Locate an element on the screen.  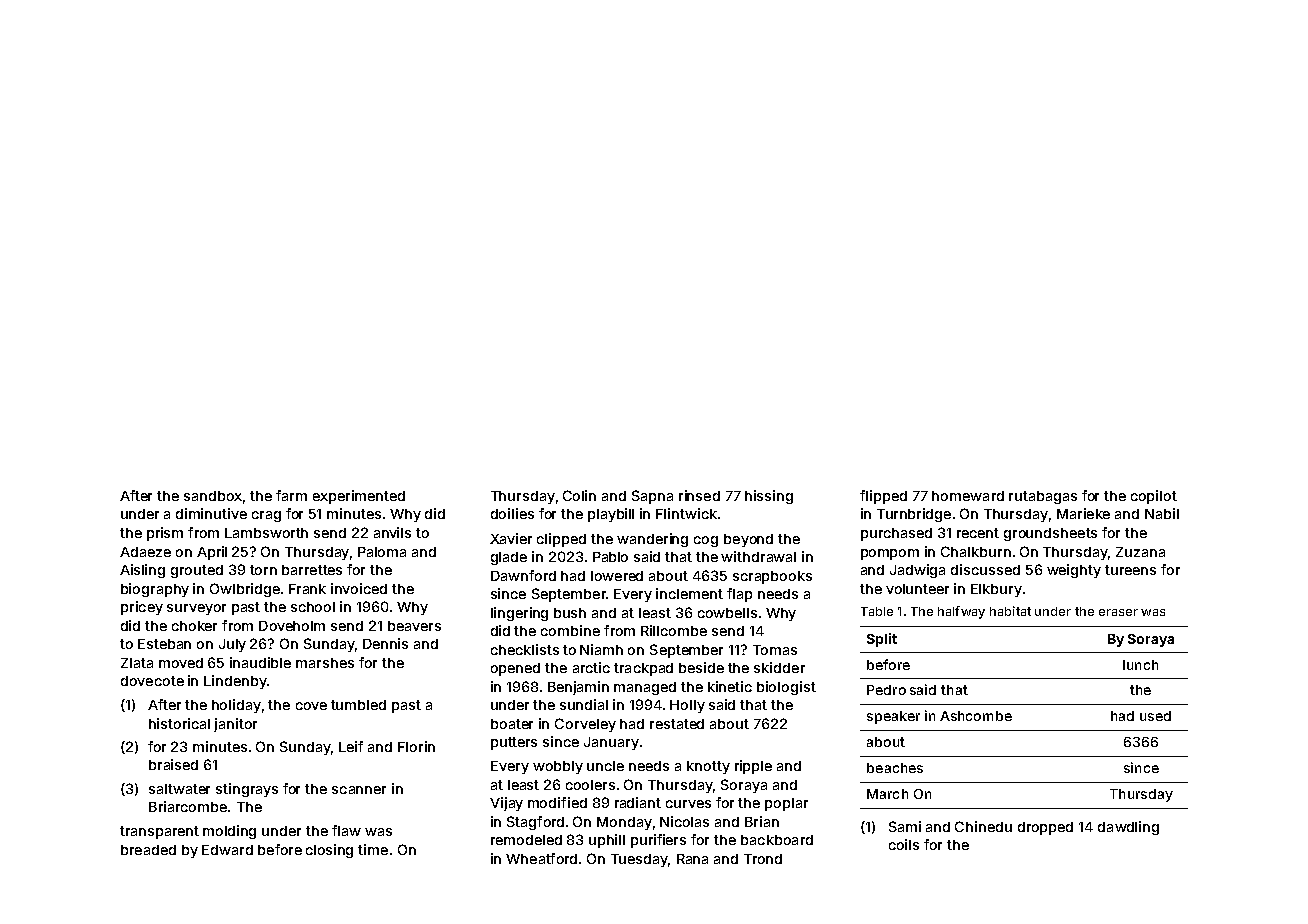
transparent is located at coordinates (159, 832).
